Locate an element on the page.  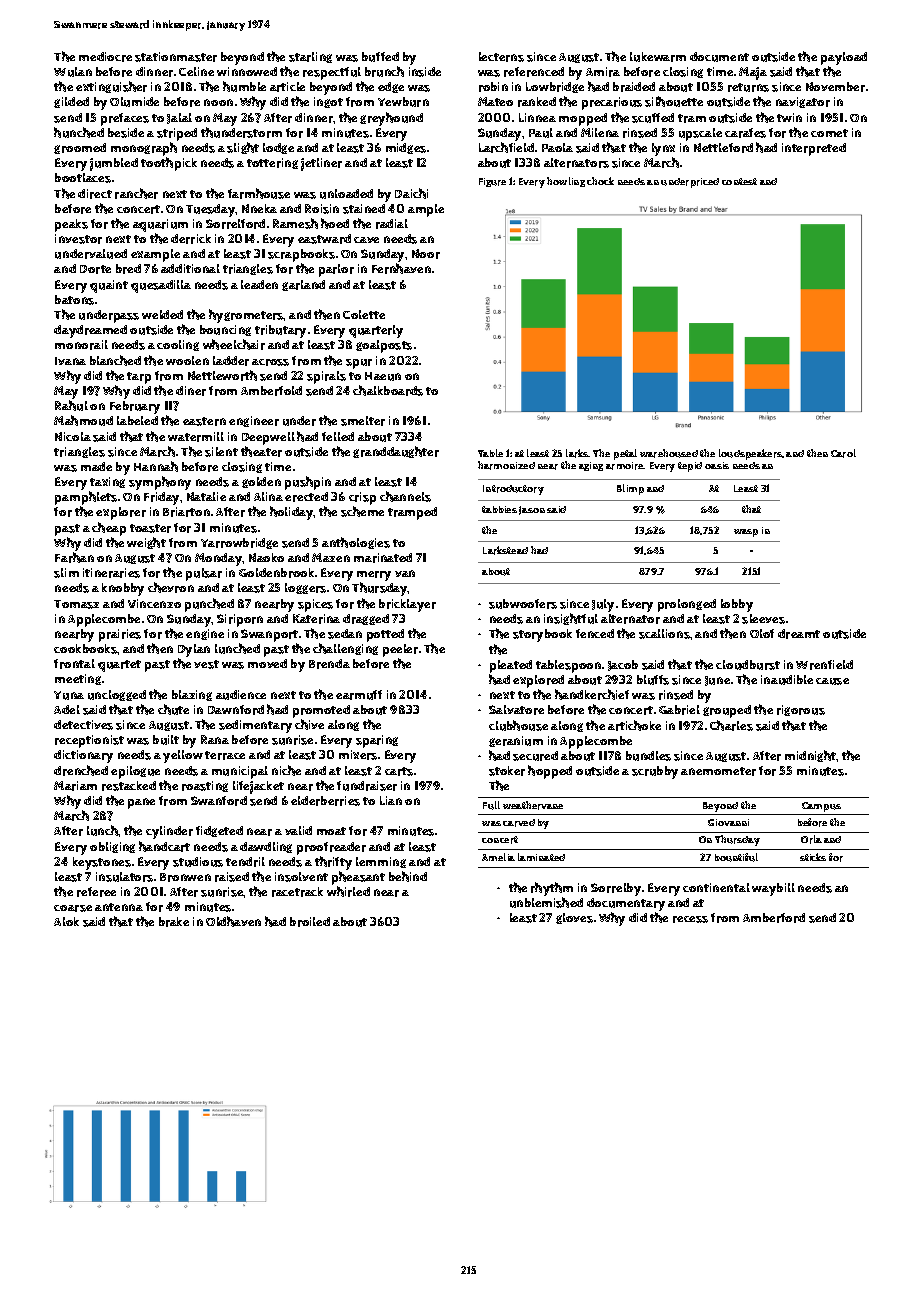
weight is located at coordinates (146, 543).
